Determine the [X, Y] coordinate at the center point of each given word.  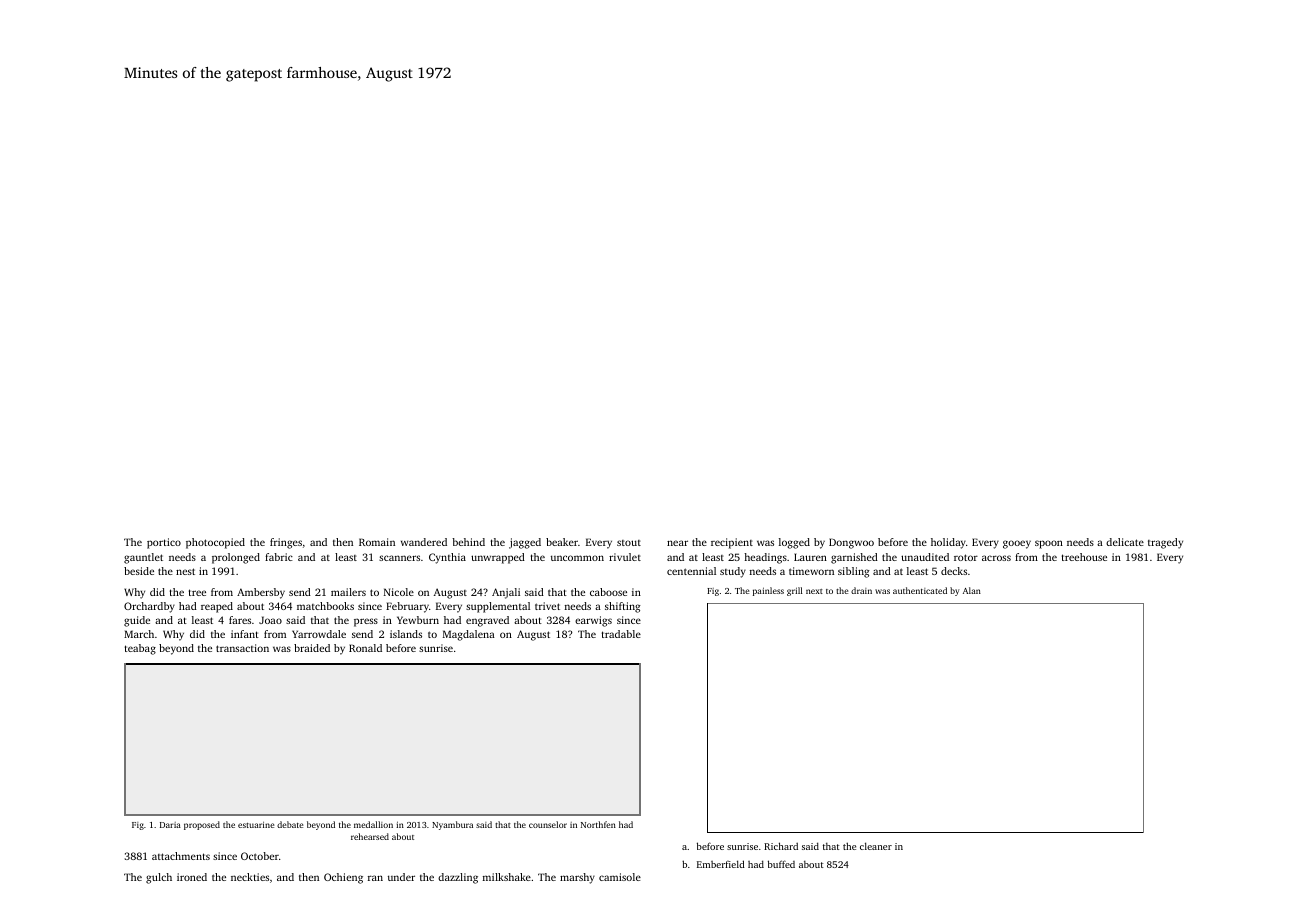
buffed [781, 864]
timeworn [811, 571]
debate [290, 824]
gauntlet [143, 558]
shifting [623, 607]
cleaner [876, 846]
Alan [972, 590]
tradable [621, 634]
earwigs [593, 621]
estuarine [256, 825]
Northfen [598, 824]
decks [954, 571]
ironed [192, 877]
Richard [781, 846]
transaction [242, 648]
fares [240, 620]
